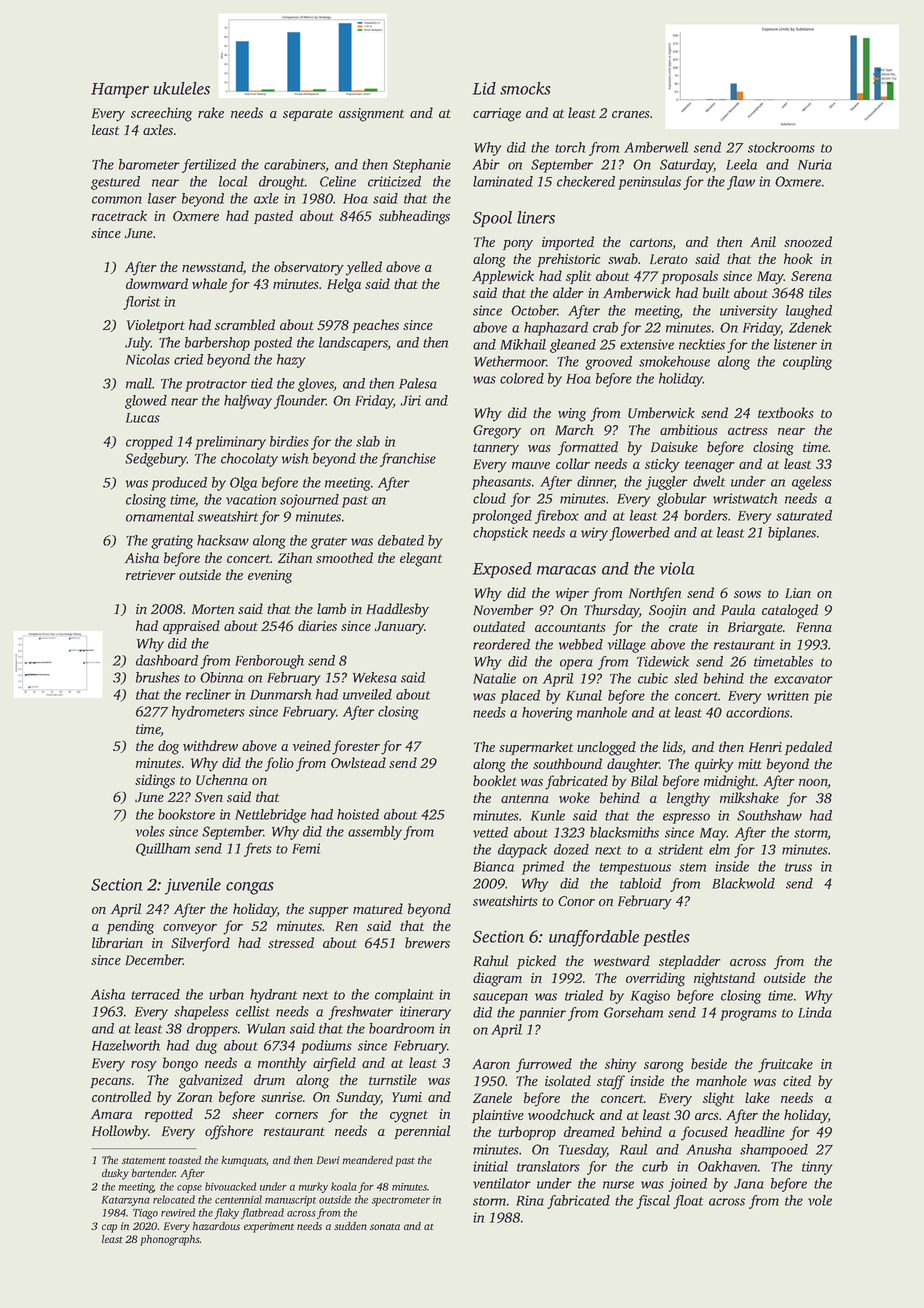 This screenshot has height=1308, width=924. Describe the element at coordinates (813, 784) in the screenshot. I see `noon` at that location.
